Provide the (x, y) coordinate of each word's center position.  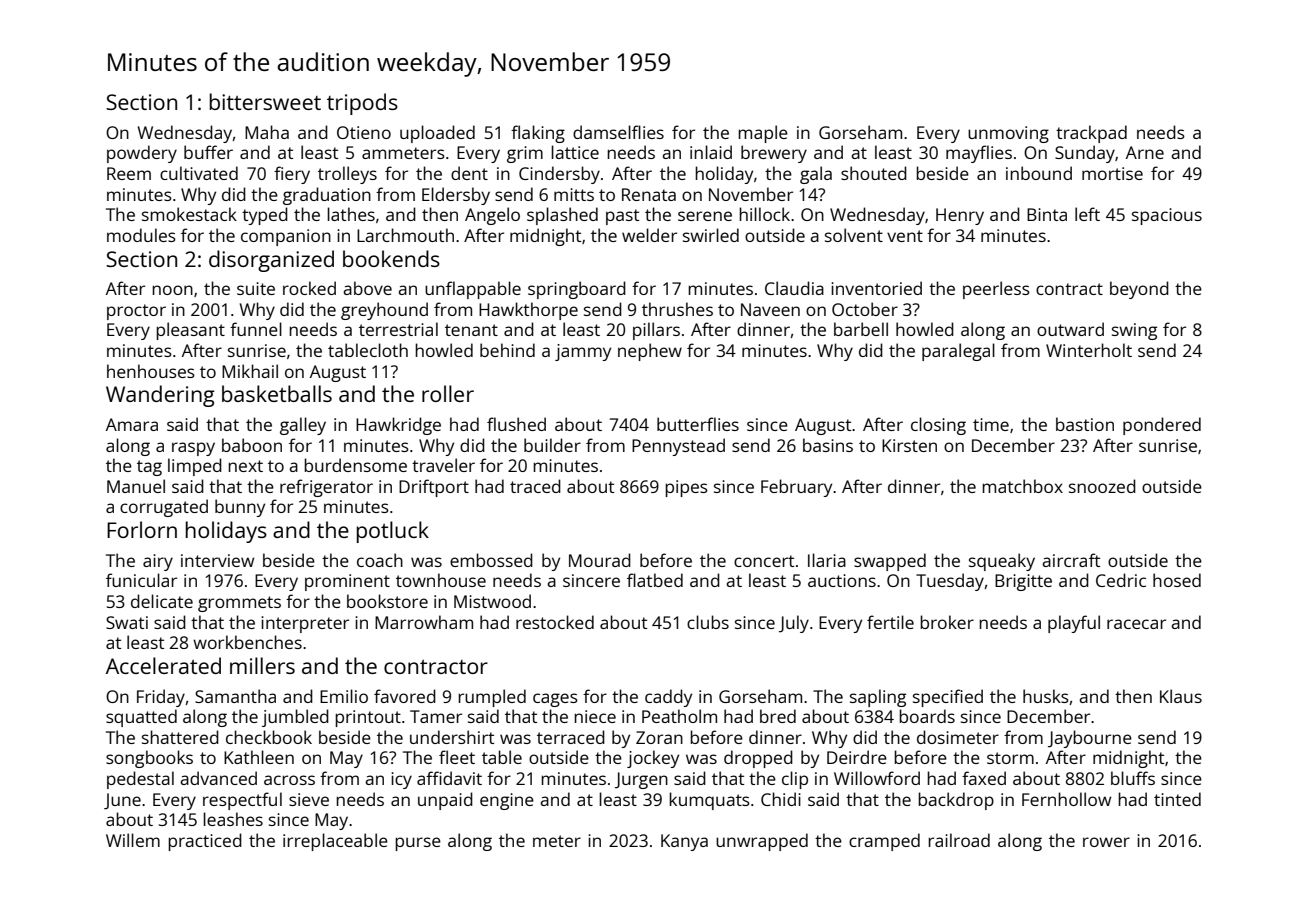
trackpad (1091, 134)
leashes (233, 819)
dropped (758, 759)
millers (262, 665)
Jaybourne (1090, 739)
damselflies (618, 132)
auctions (842, 580)
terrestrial (398, 329)
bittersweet (265, 101)
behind (507, 350)
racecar (1136, 624)
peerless (996, 290)
